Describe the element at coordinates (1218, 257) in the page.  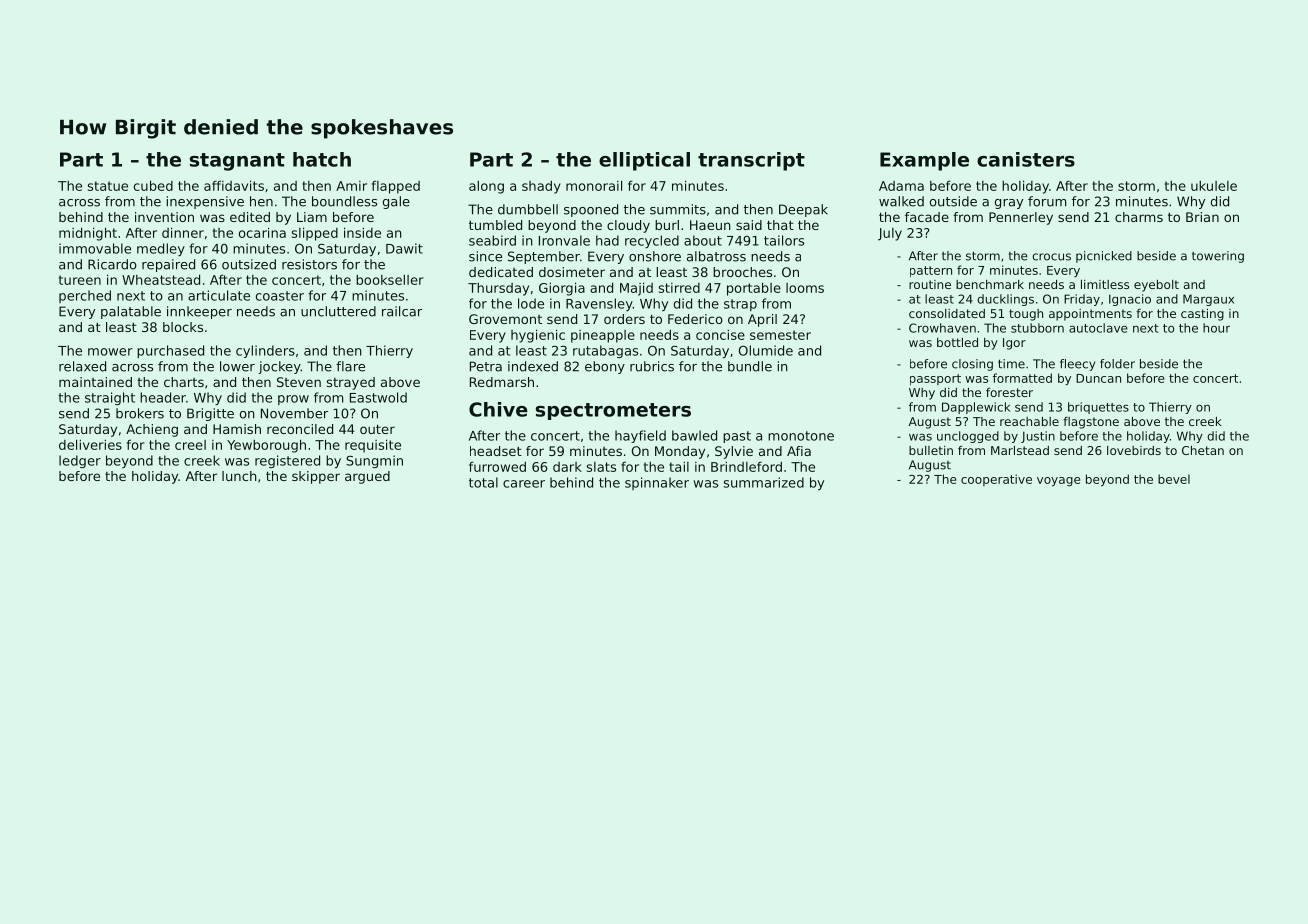
I see `towering` at that location.
